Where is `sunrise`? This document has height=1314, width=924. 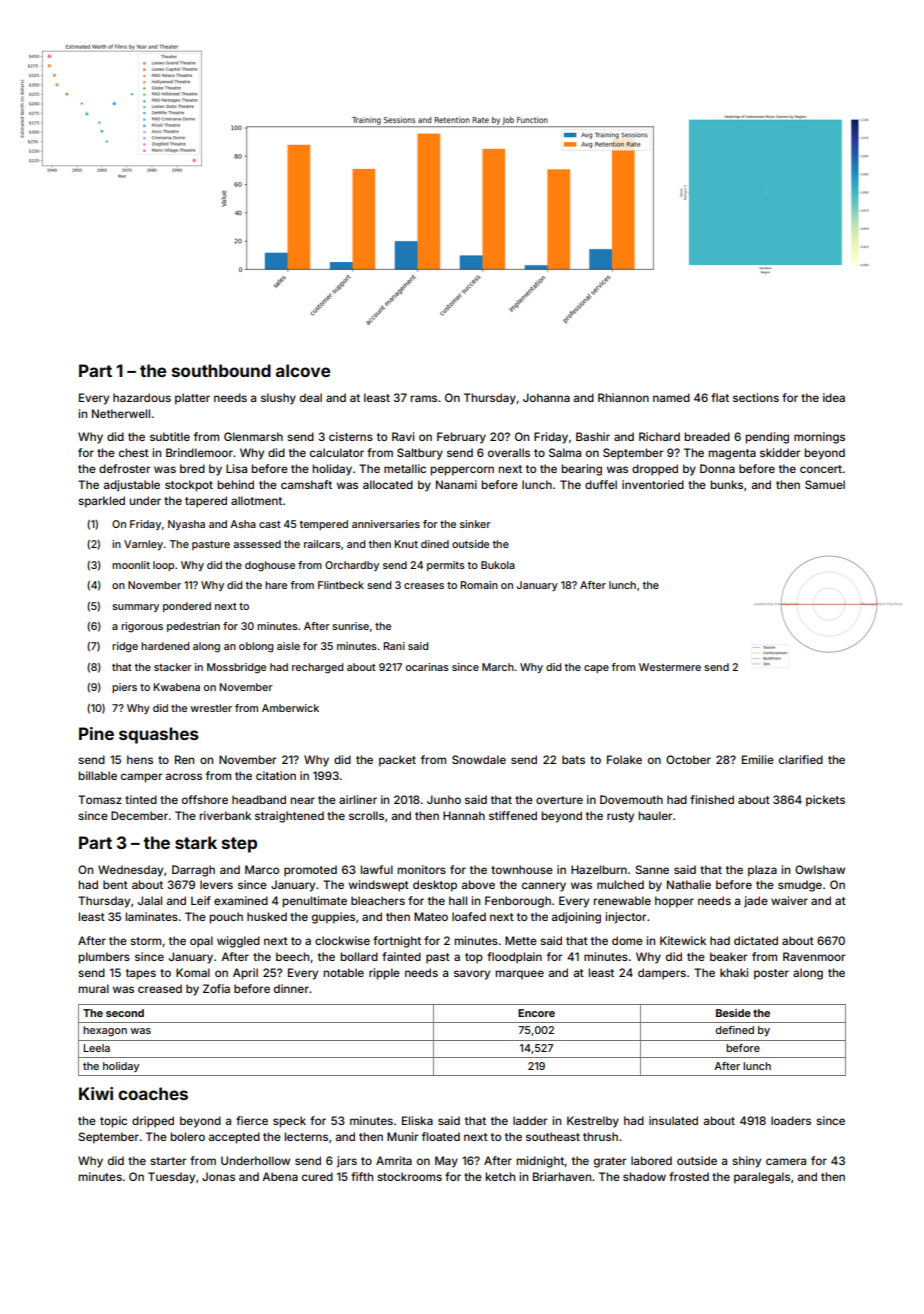 sunrise is located at coordinates (350, 626).
